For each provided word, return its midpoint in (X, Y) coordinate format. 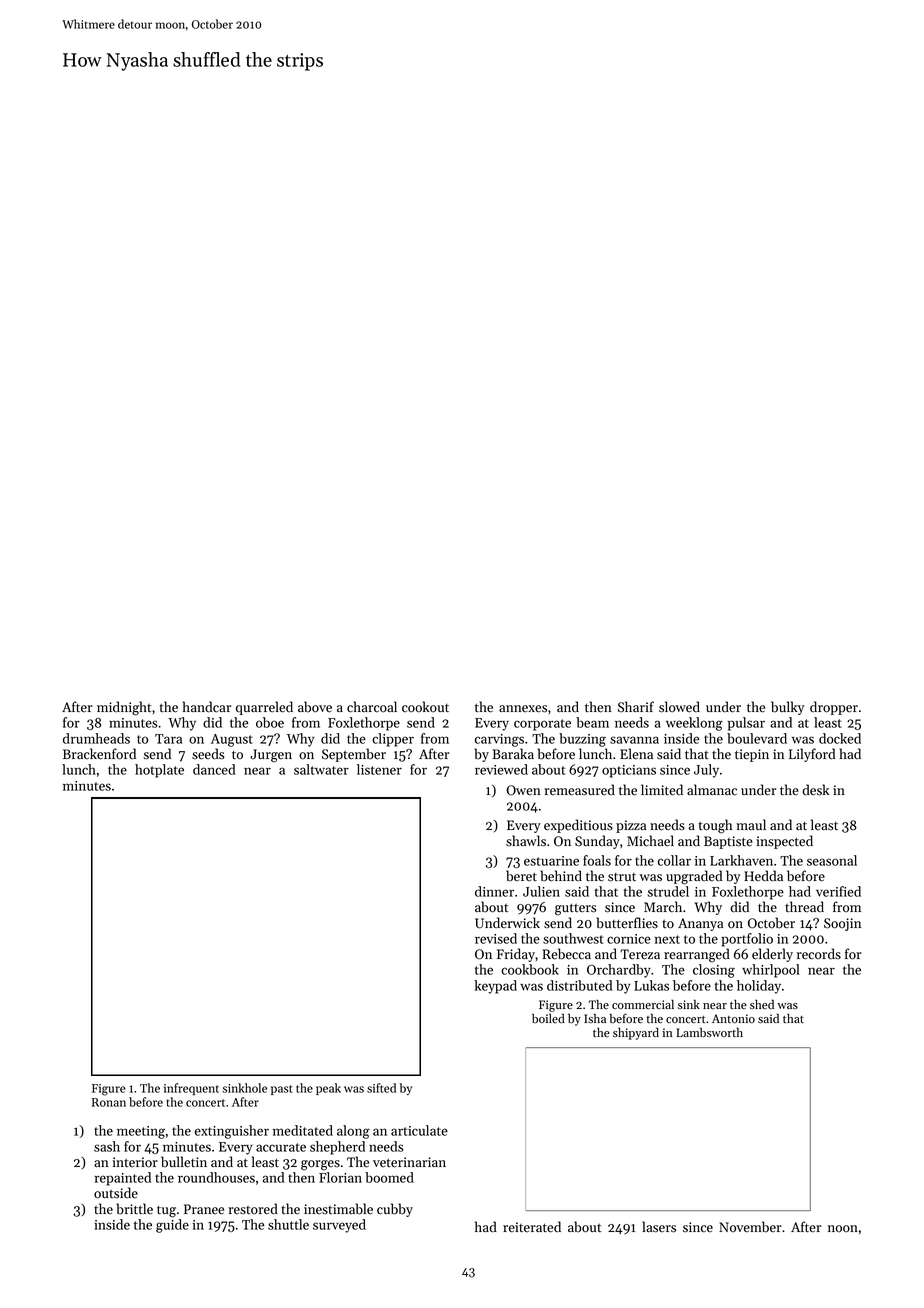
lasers (659, 1227)
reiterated (532, 1227)
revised (496, 938)
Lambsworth (709, 1032)
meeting (141, 1132)
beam (592, 722)
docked (840, 738)
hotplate (159, 771)
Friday (516, 955)
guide (172, 1226)
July (706, 771)
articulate (419, 1130)
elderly (772, 955)
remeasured (579, 790)
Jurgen (271, 756)
